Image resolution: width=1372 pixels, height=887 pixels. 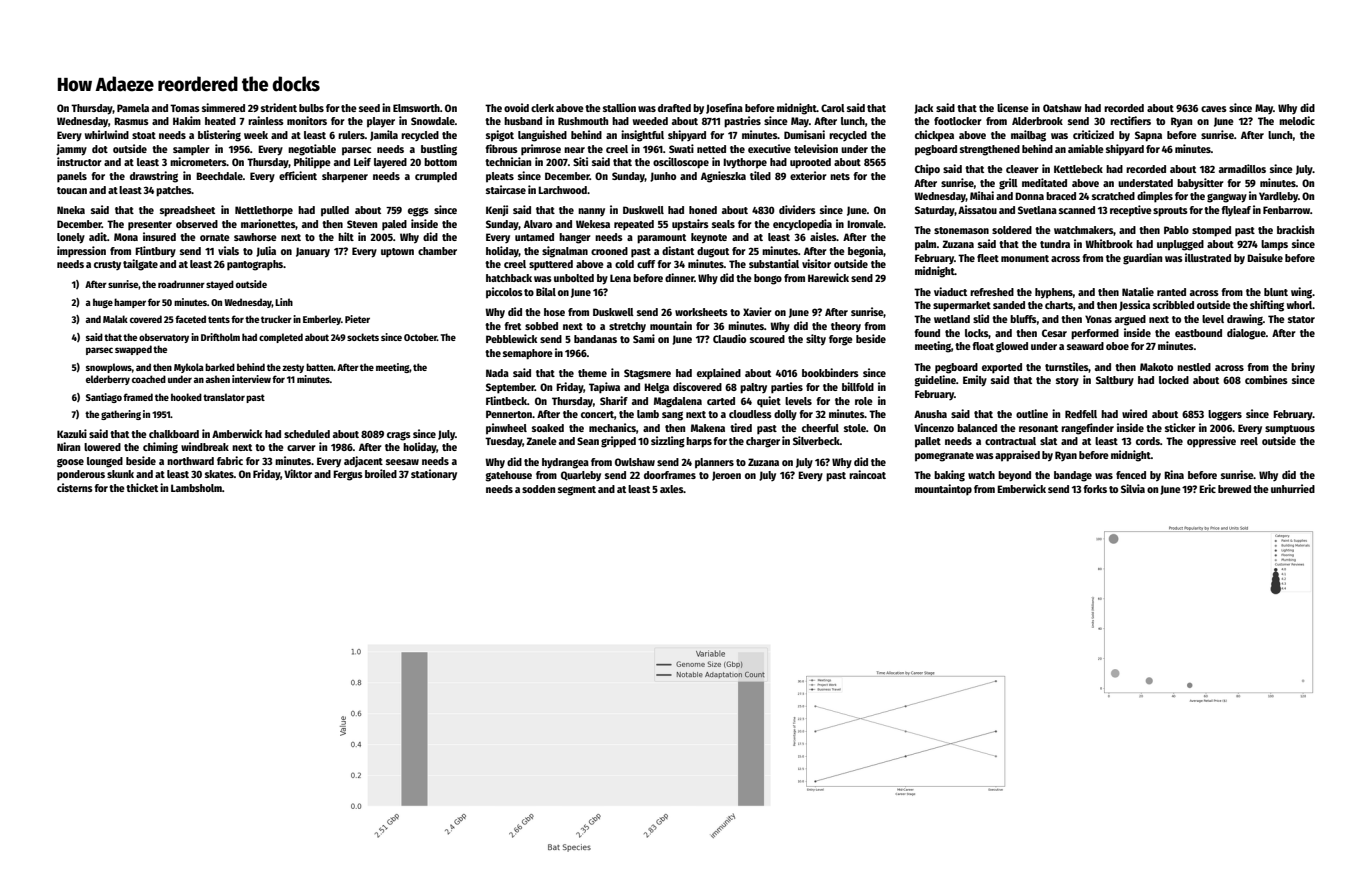 I want to click on Xavier, so click(x=757, y=311).
